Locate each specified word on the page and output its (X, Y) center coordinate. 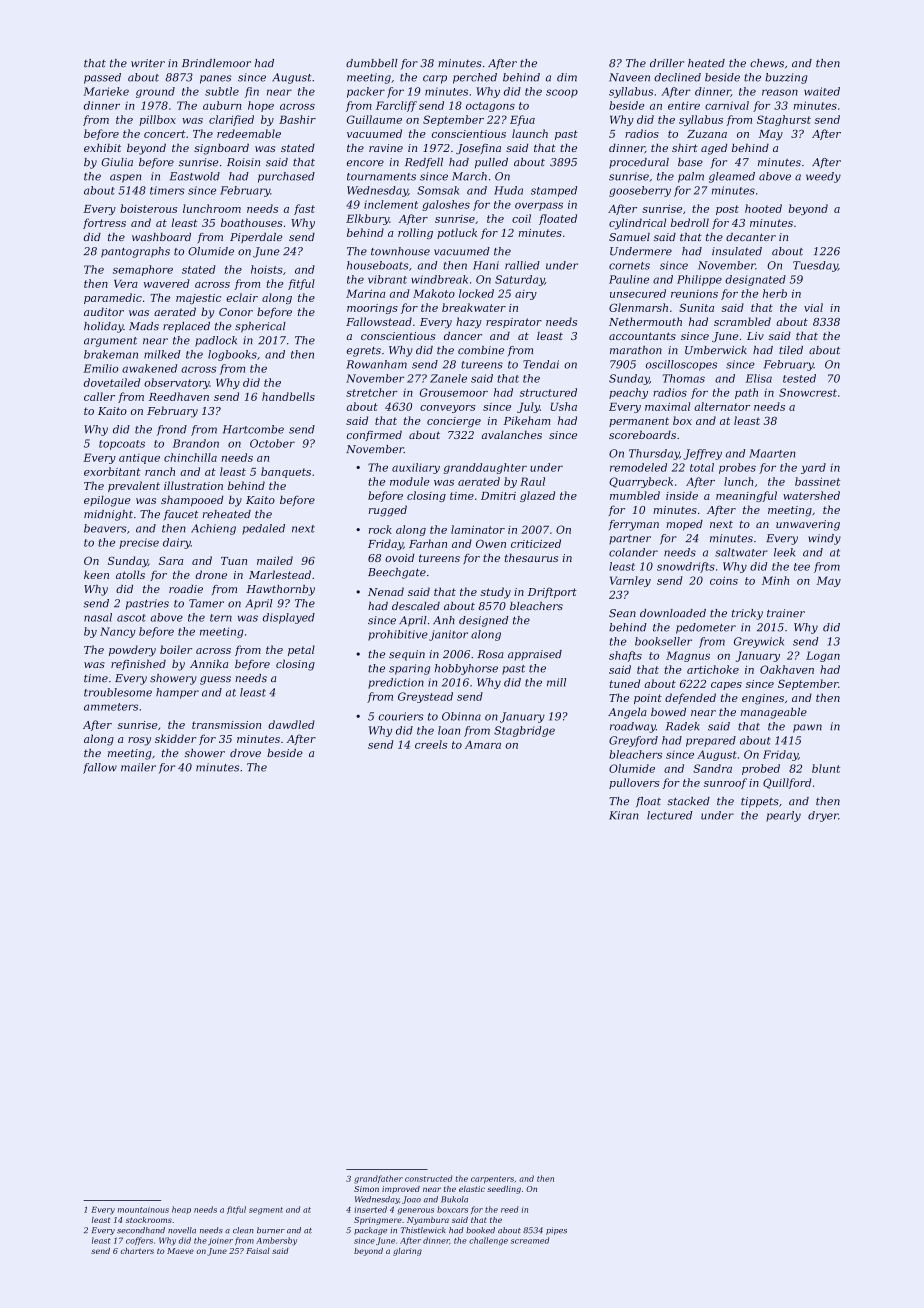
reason (780, 92)
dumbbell (372, 63)
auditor (104, 311)
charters (137, 1251)
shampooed (192, 501)
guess (215, 680)
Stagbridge (524, 731)
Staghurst (784, 120)
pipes (556, 1231)
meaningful (746, 496)
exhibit (102, 147)
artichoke (713, 669)
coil (521, 218)
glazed (537, 496)
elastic (472, 1189)
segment (266, 1211)
